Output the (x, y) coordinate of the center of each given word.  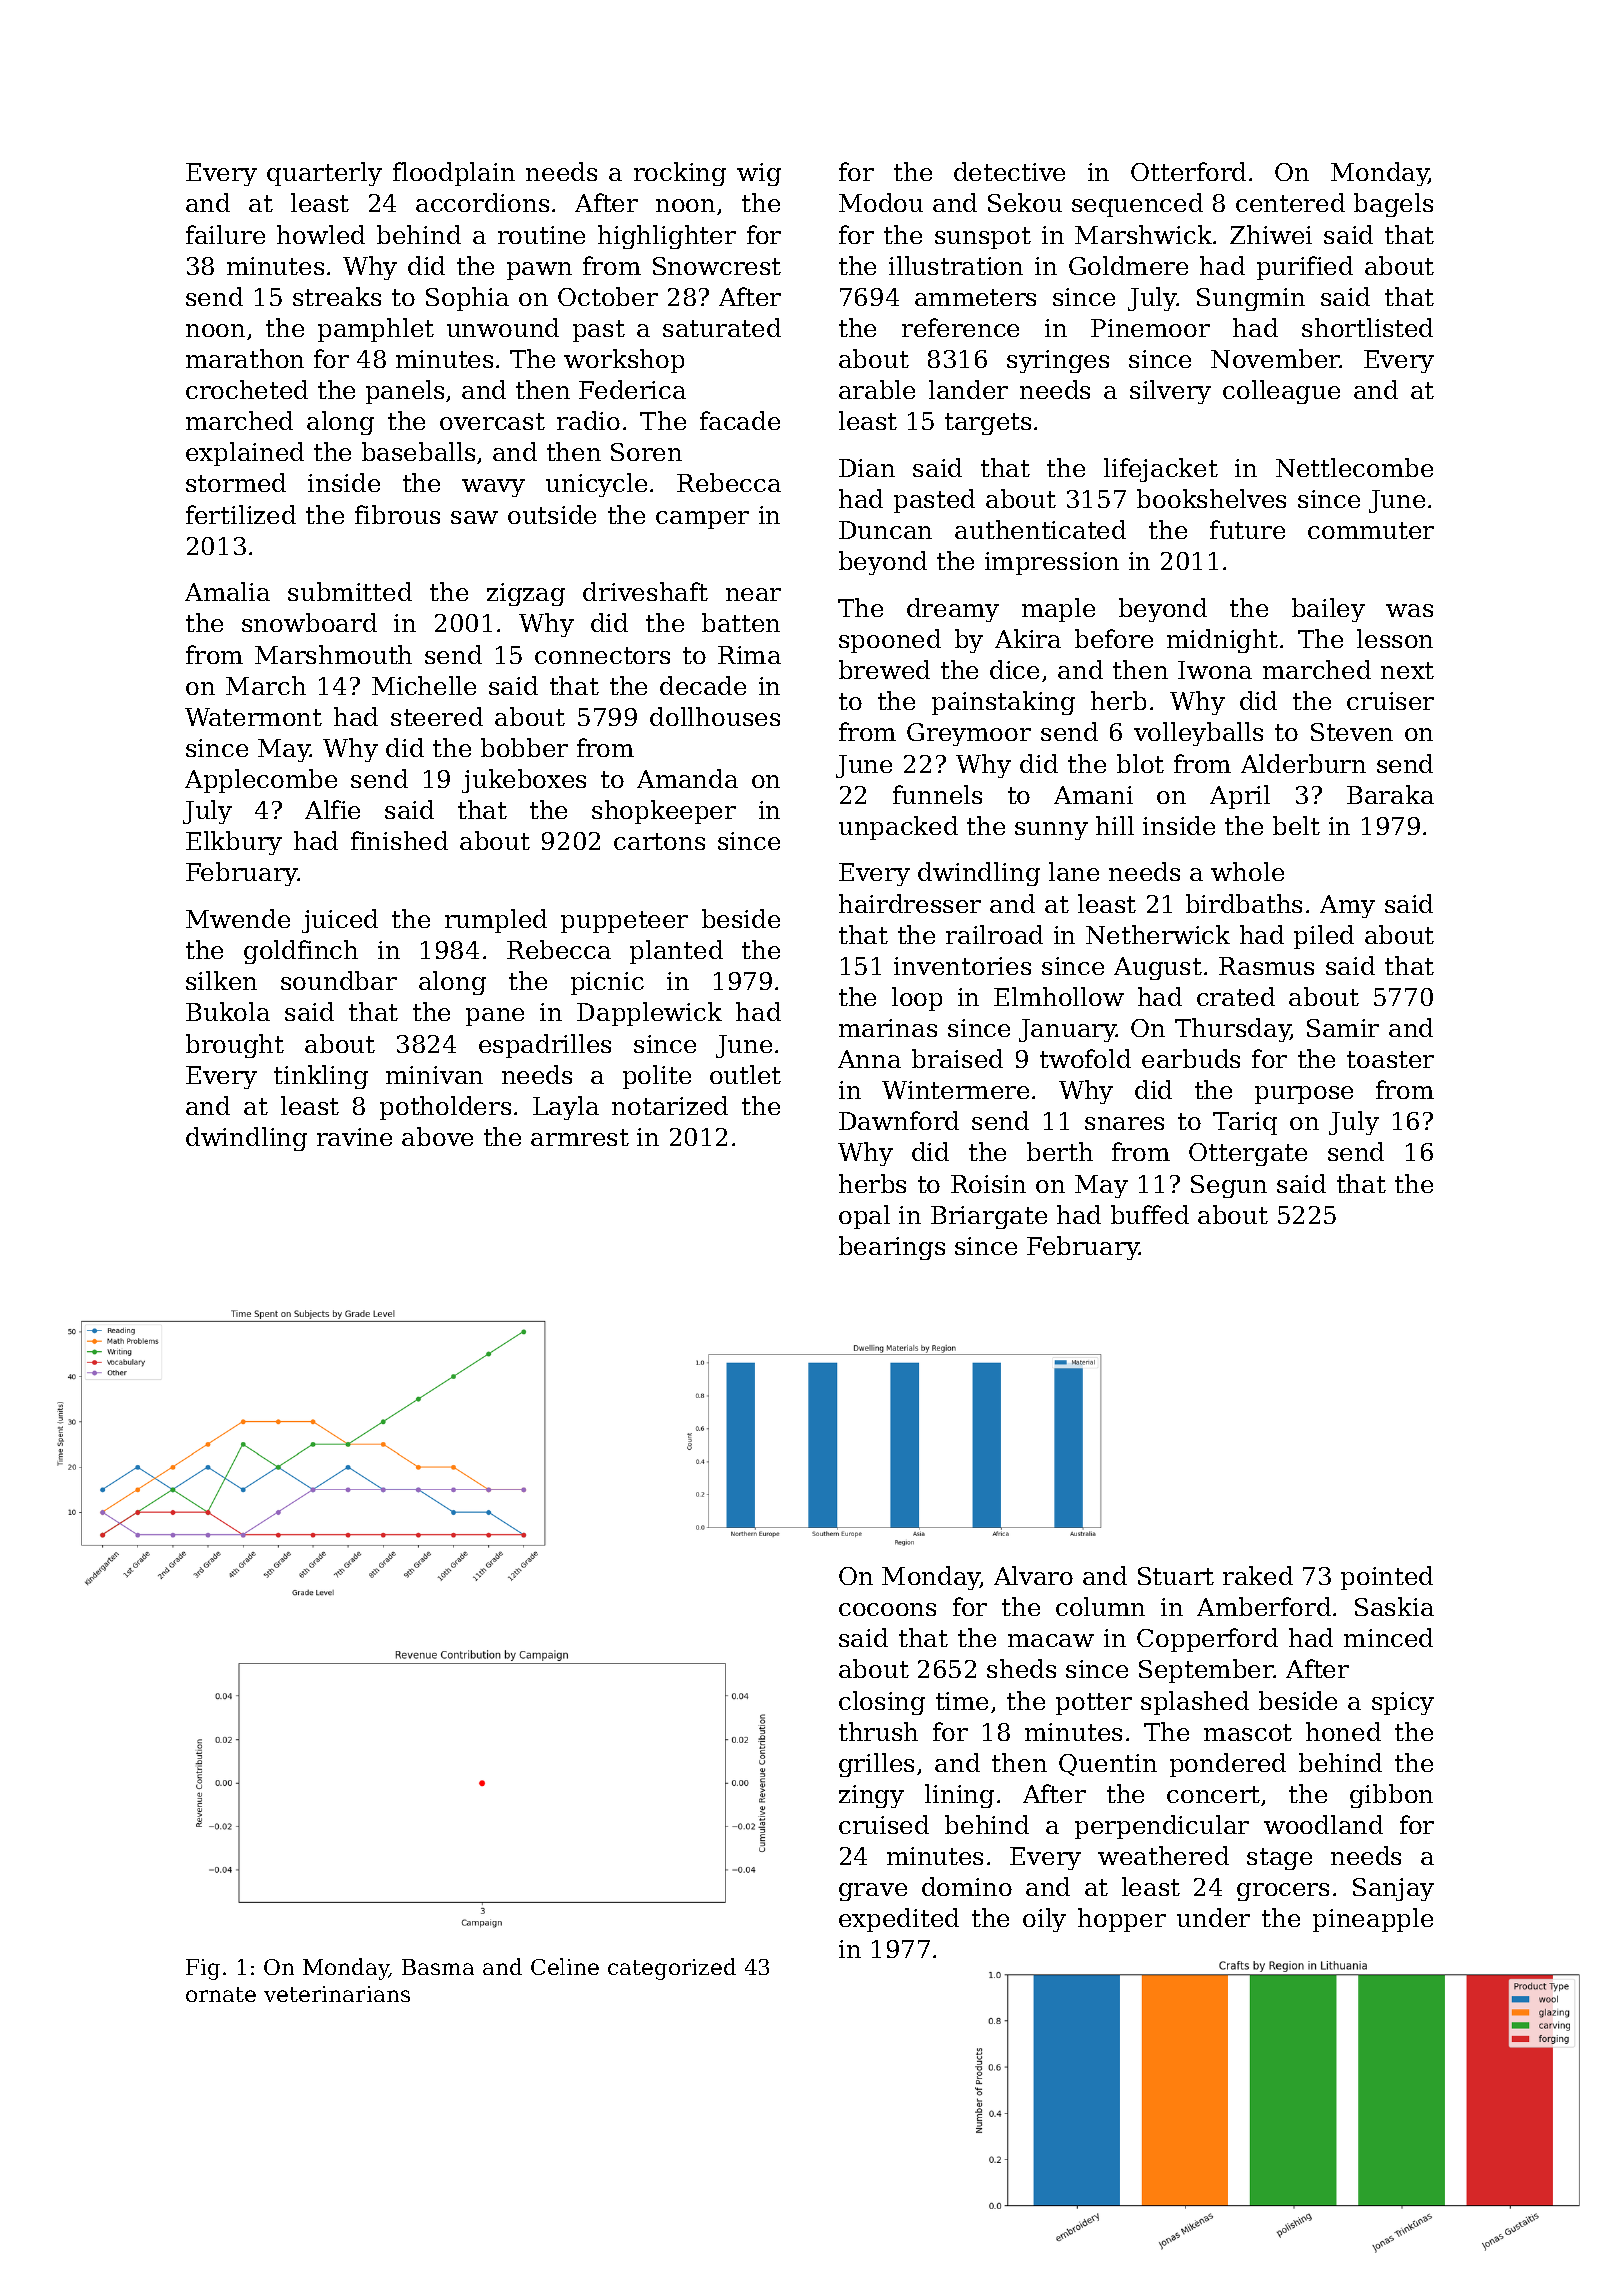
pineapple (1373, 1920)
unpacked (898, 828)
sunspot (983, 238)
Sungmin (1251, 299)
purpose (1304, 1095)
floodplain (454, 174)
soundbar (339, 980)
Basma (438, 1967)
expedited (899, 1920)
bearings (892, 1248)
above (437, 1136)
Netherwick (1158, 934)
